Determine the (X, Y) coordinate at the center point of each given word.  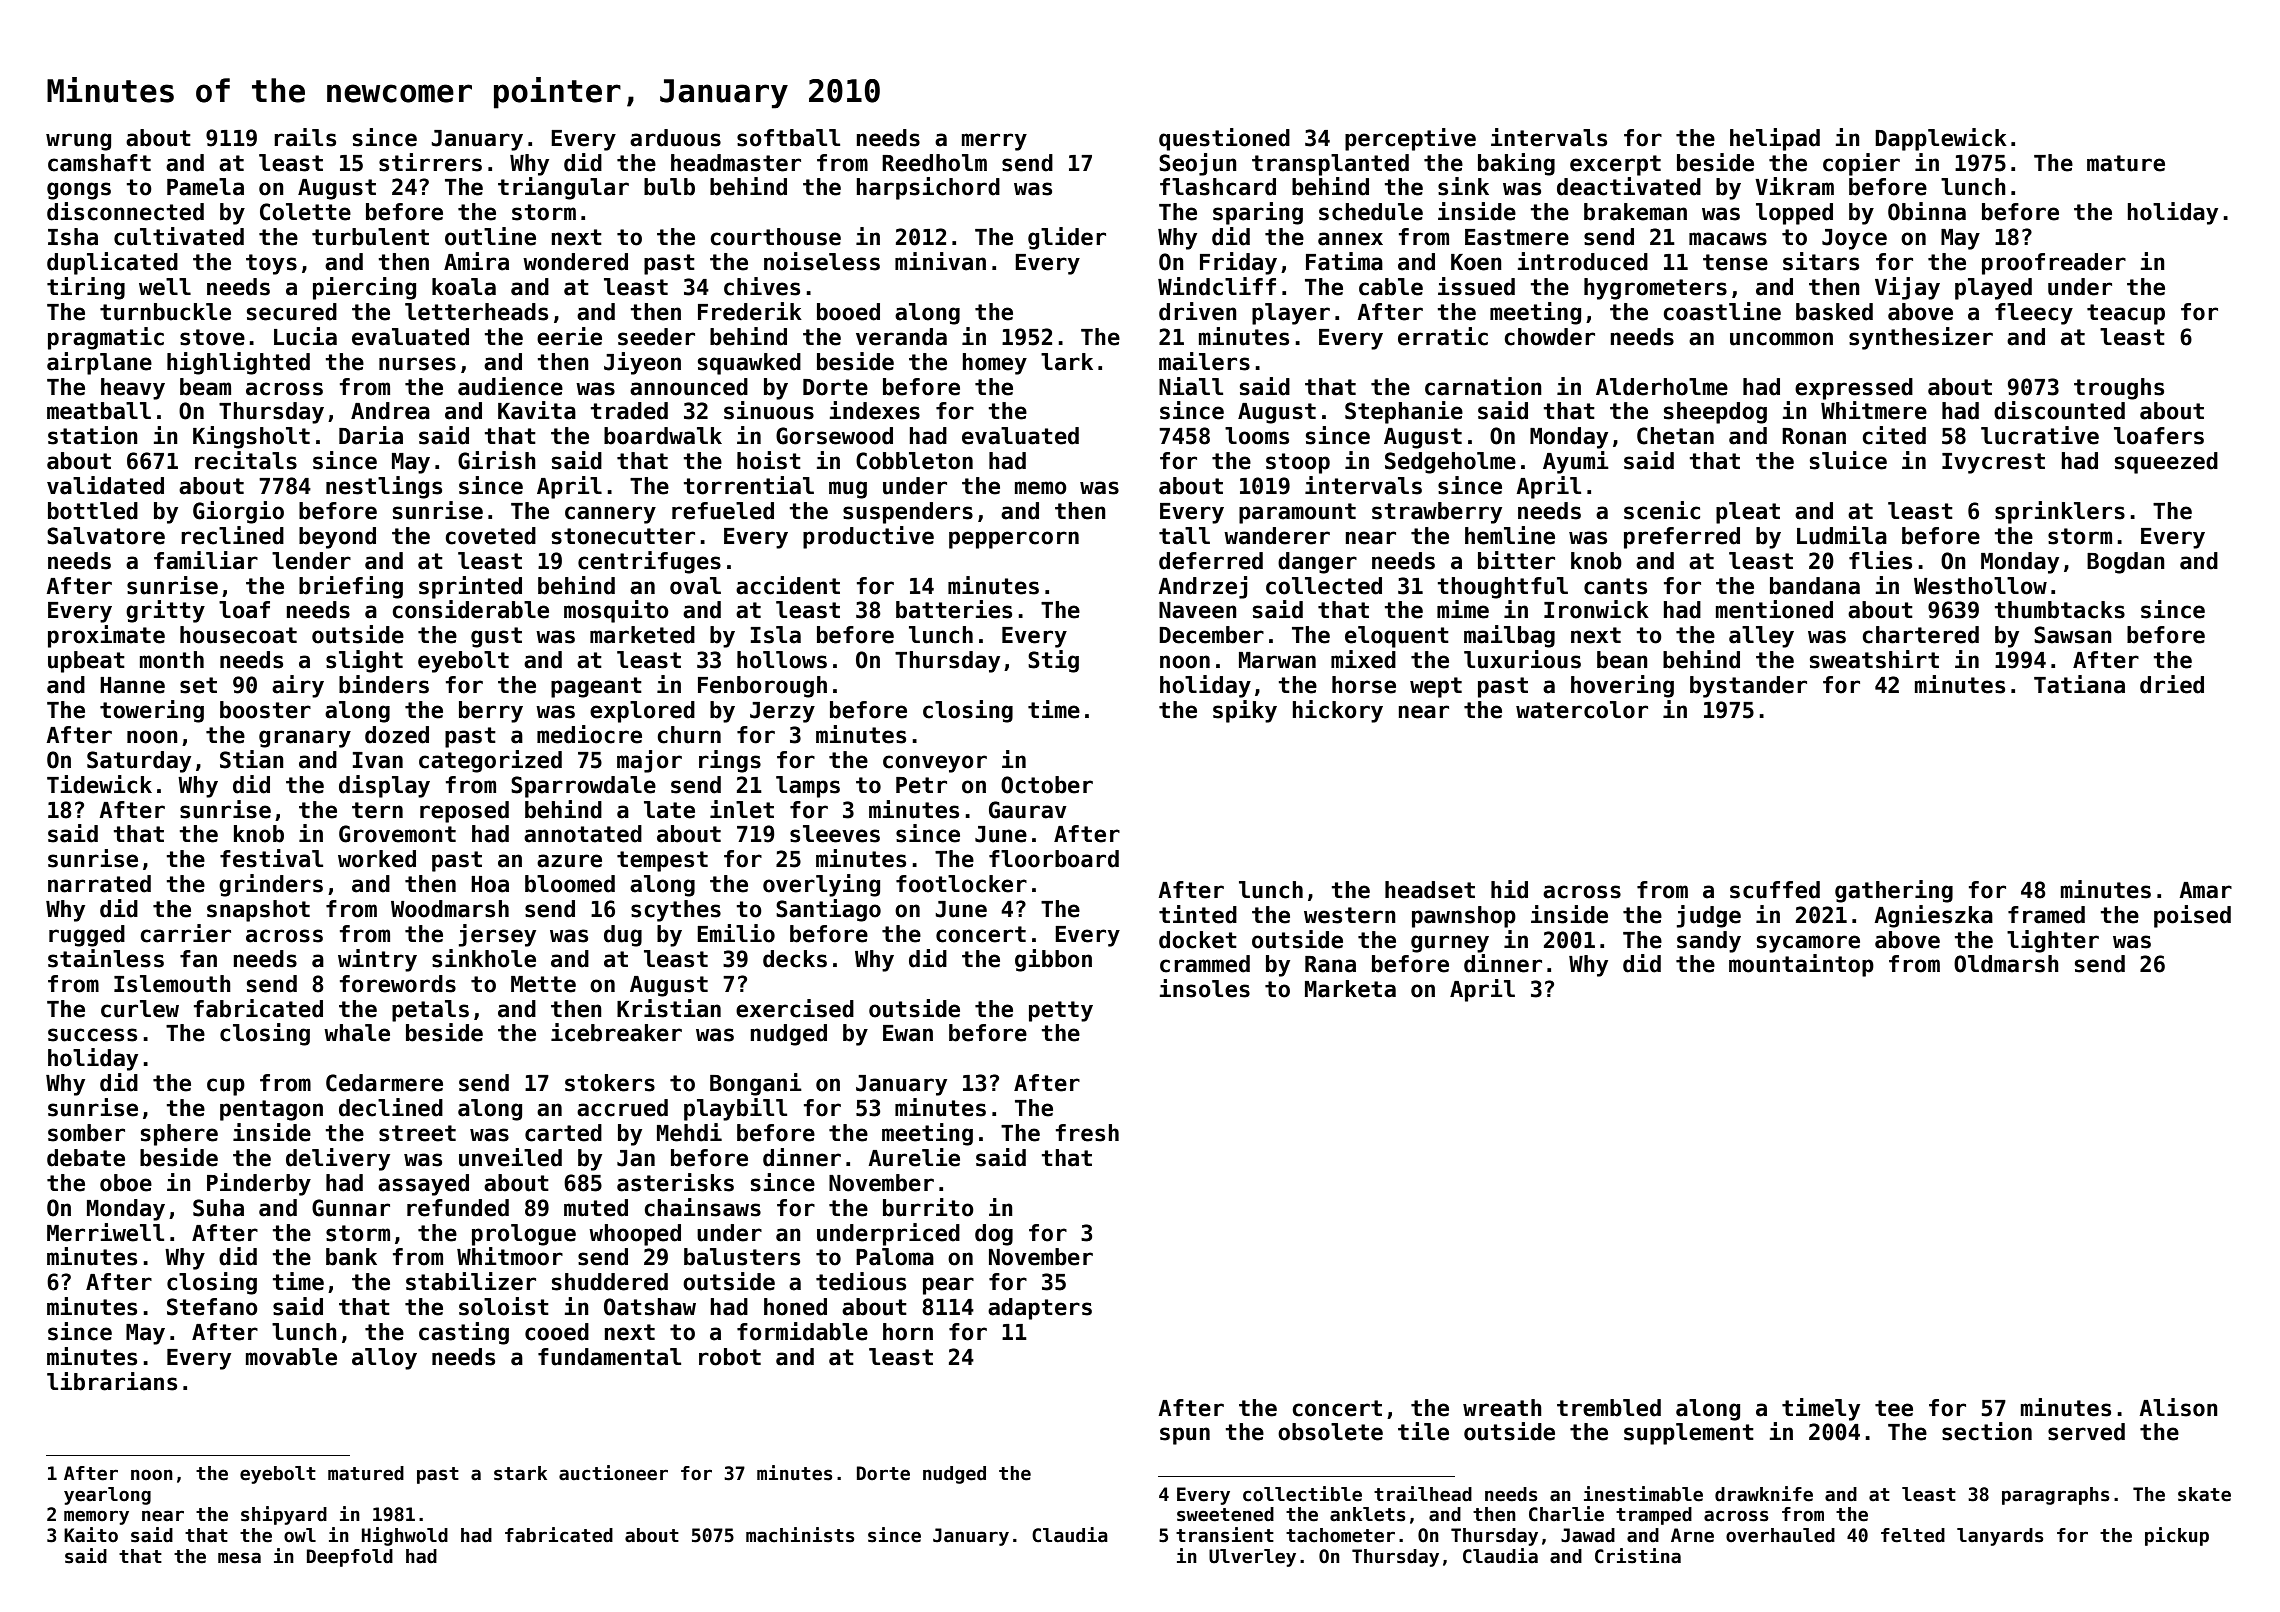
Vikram (1794, 186)
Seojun (1198, 164)
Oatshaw (650, 1307)
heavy (133, 389)
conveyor (935, 764)
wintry (377, 960)
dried (2172, 684)
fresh (1087, 1133)
